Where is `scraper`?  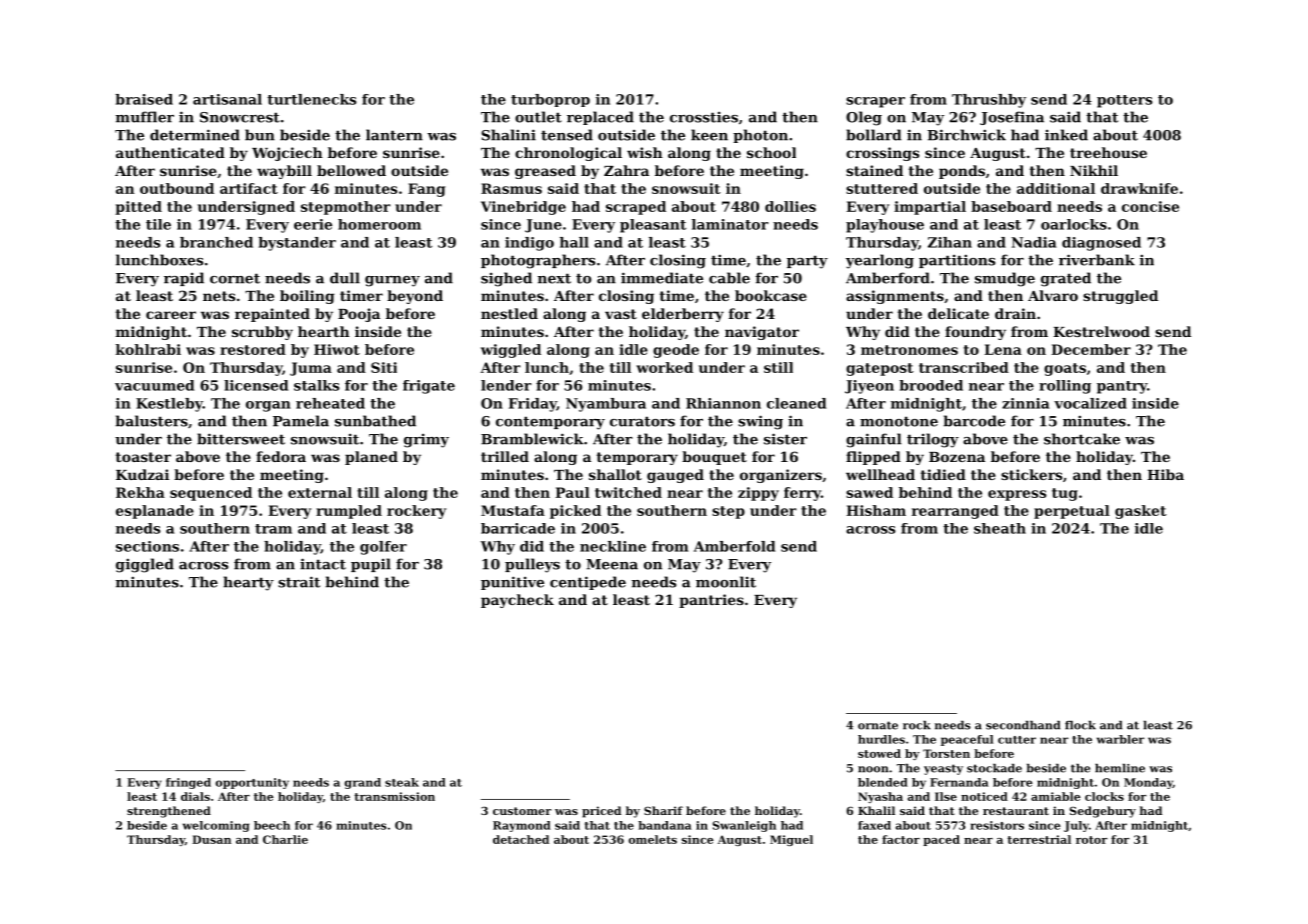 scraper is located at coordinates (875, 102).
